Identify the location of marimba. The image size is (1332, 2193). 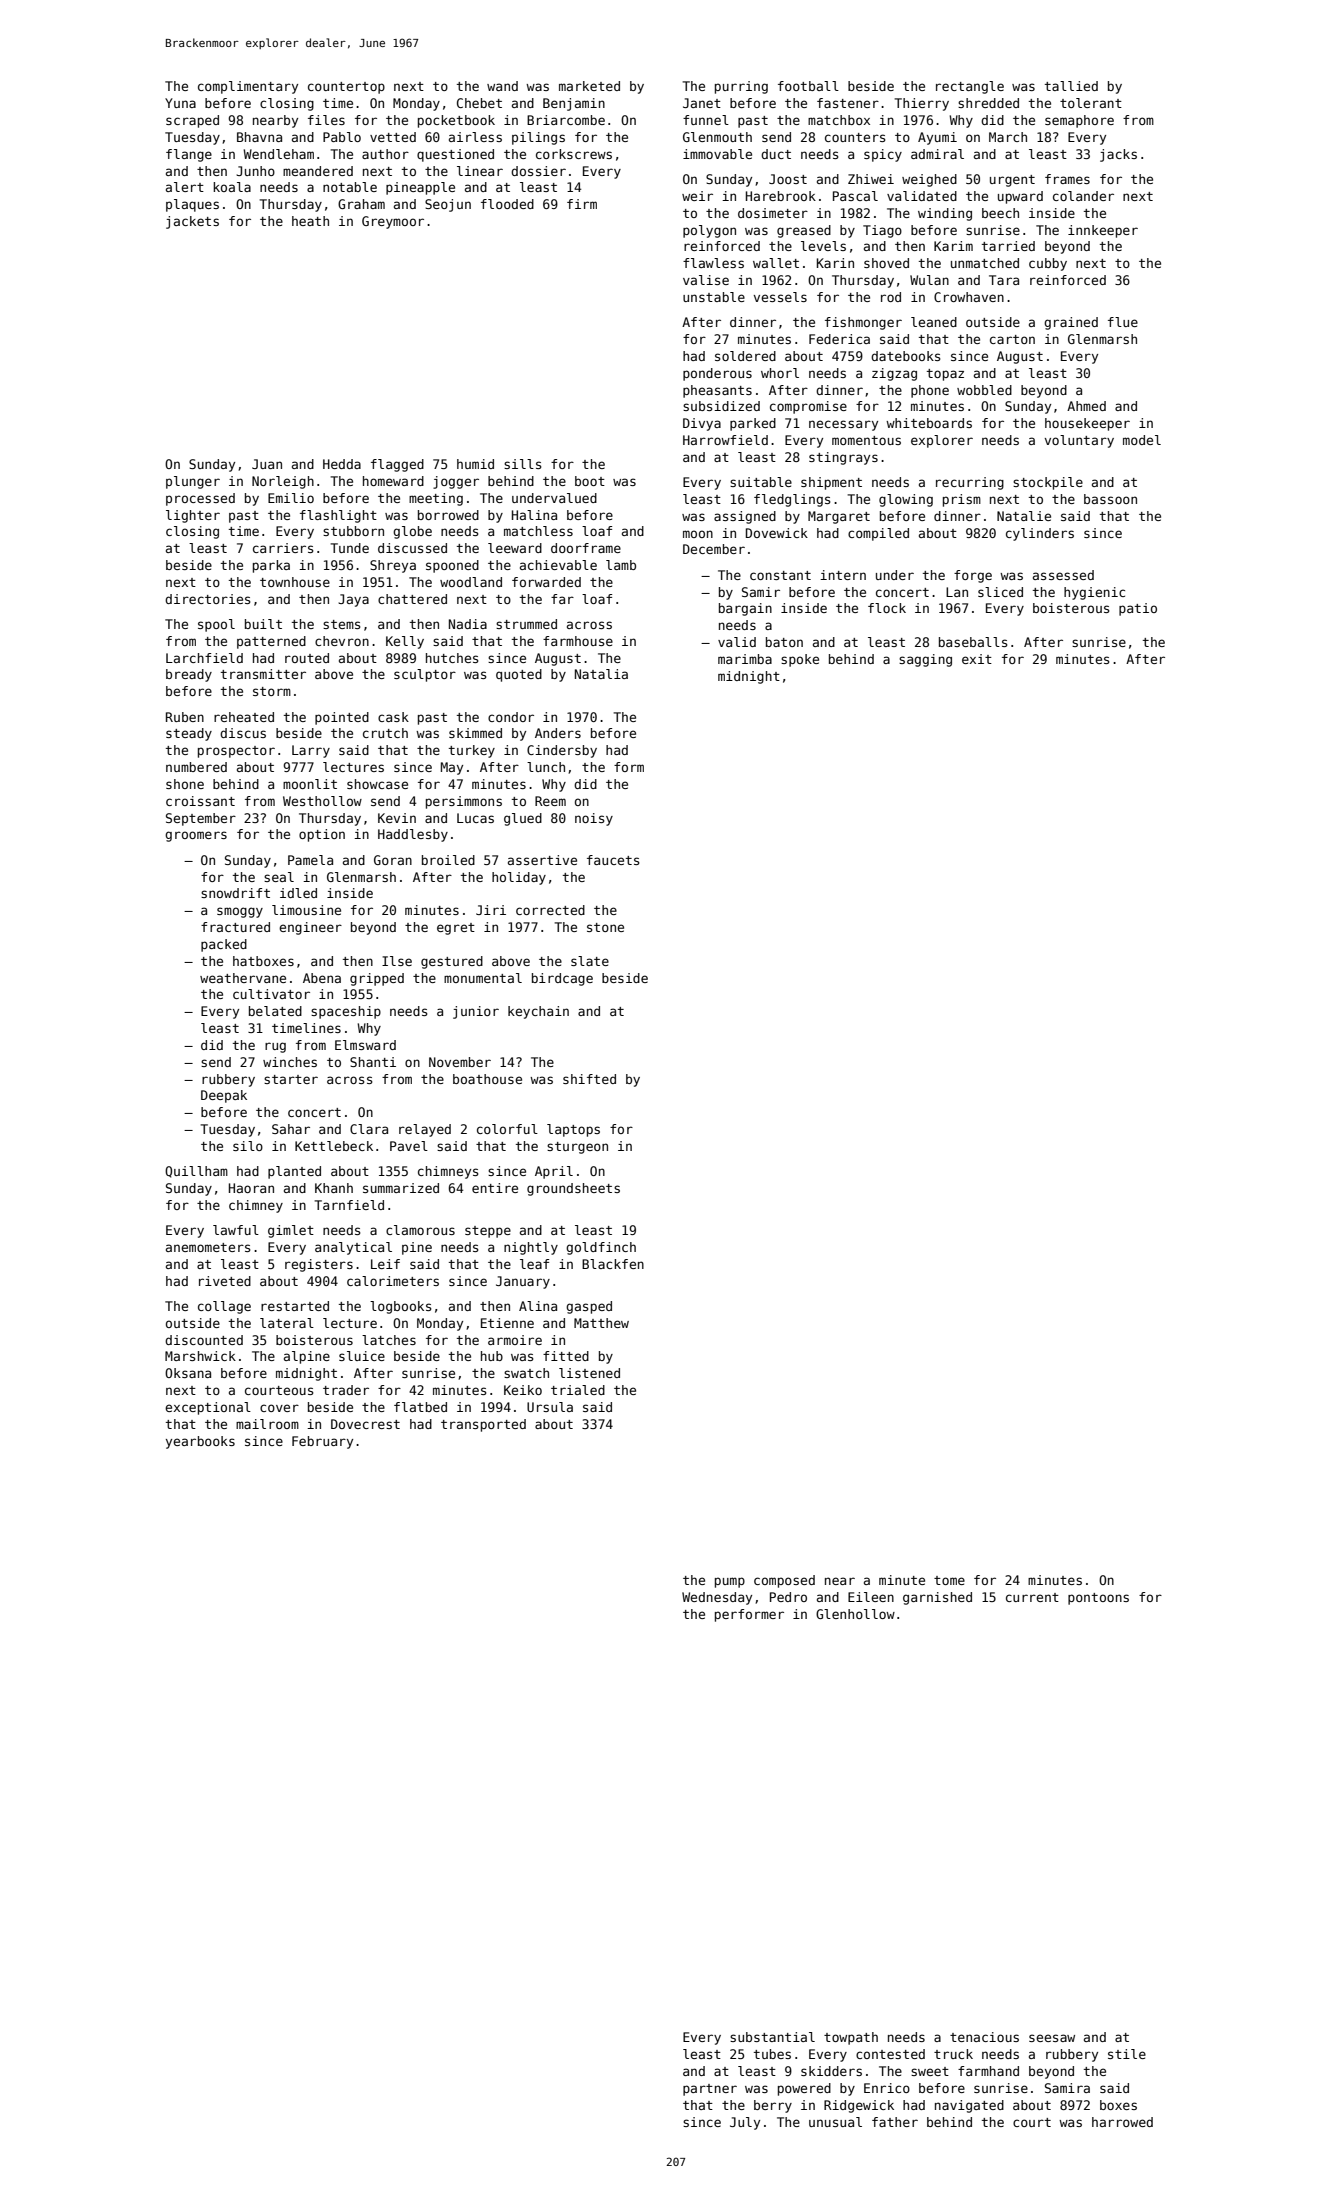
(745, 659).
